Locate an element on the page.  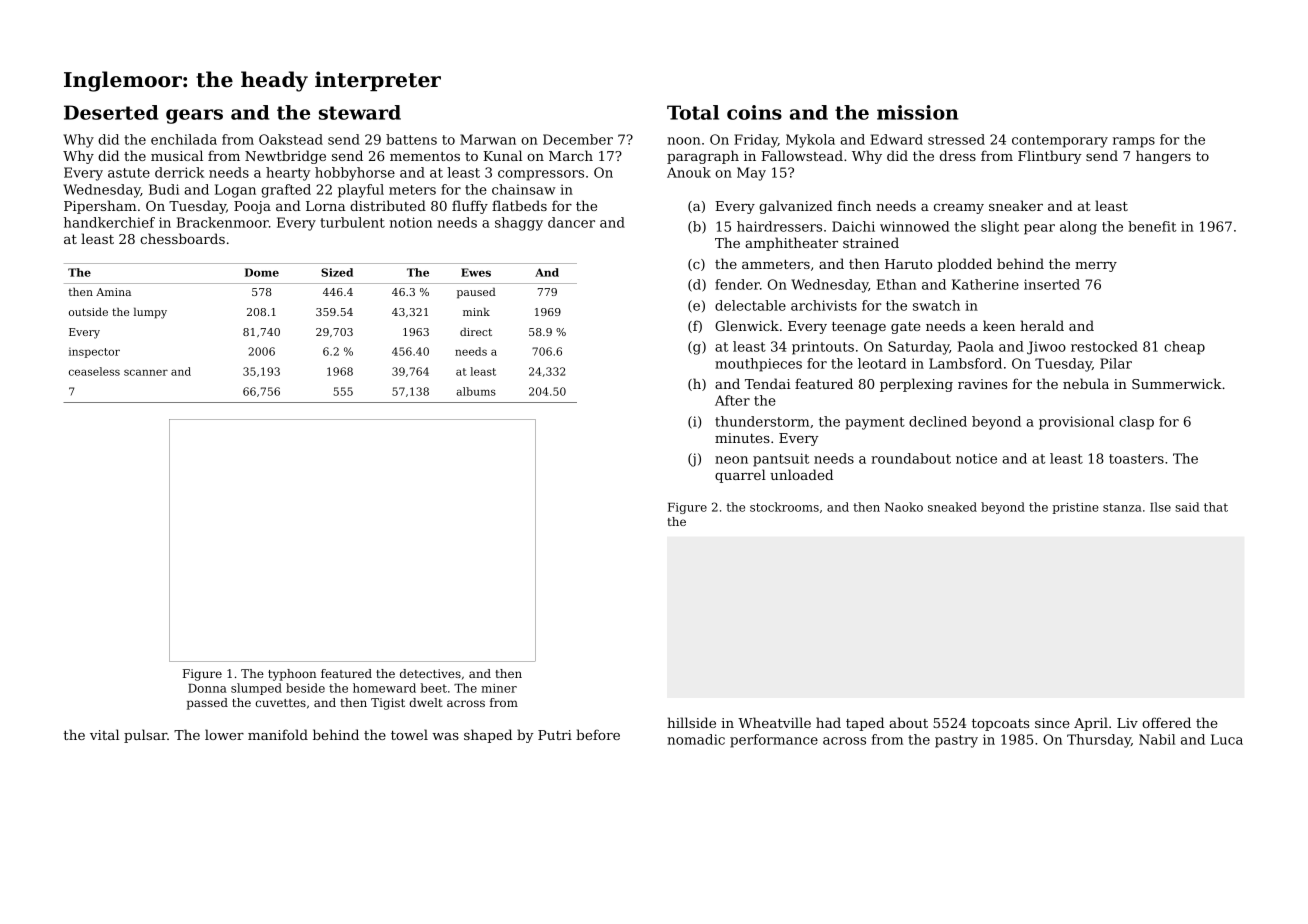
said is located at coordinates (1187, 507).
